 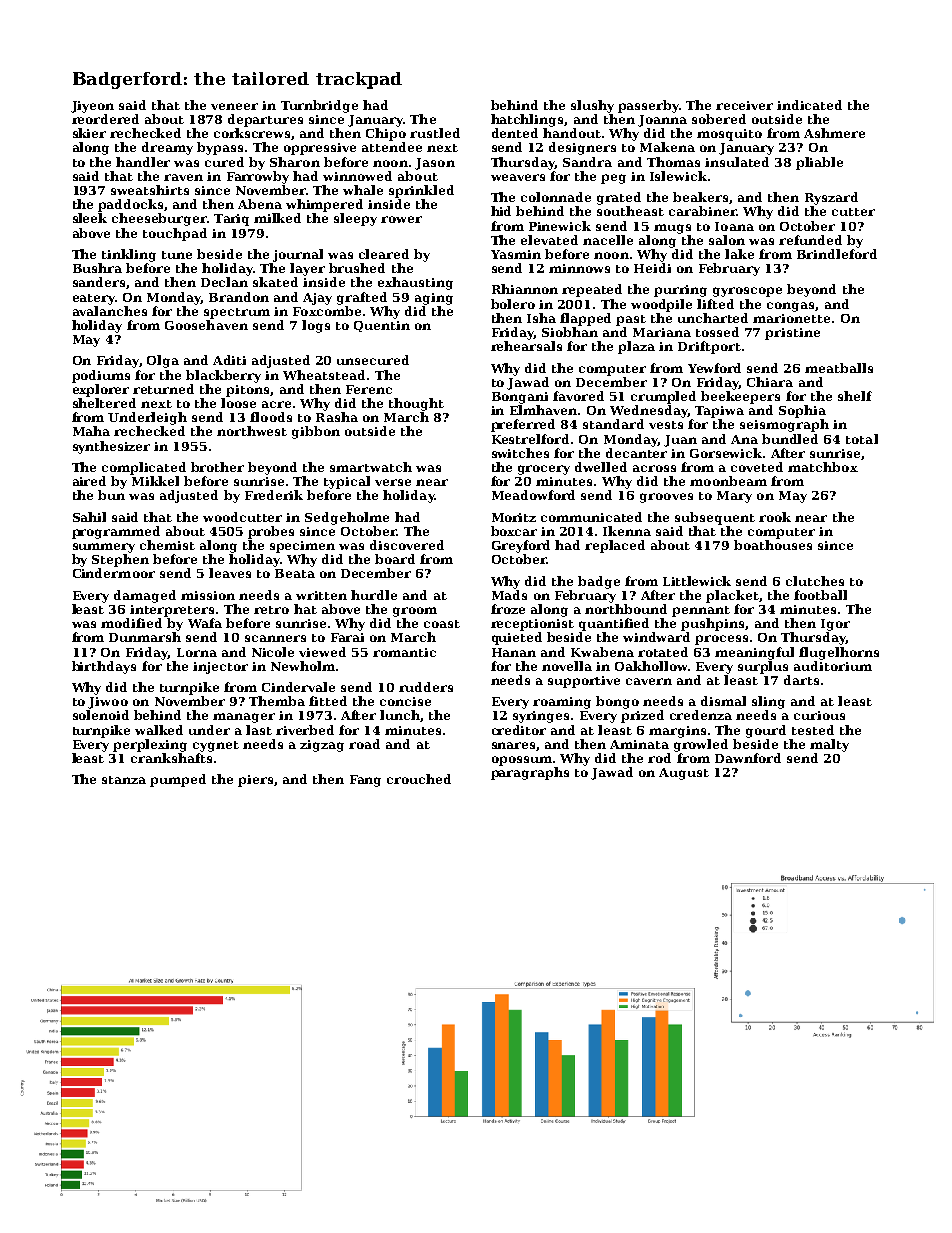 What do you see at coordinates (809, 105) in the image?
I see `indicated` at bounding box center [809, 105].
